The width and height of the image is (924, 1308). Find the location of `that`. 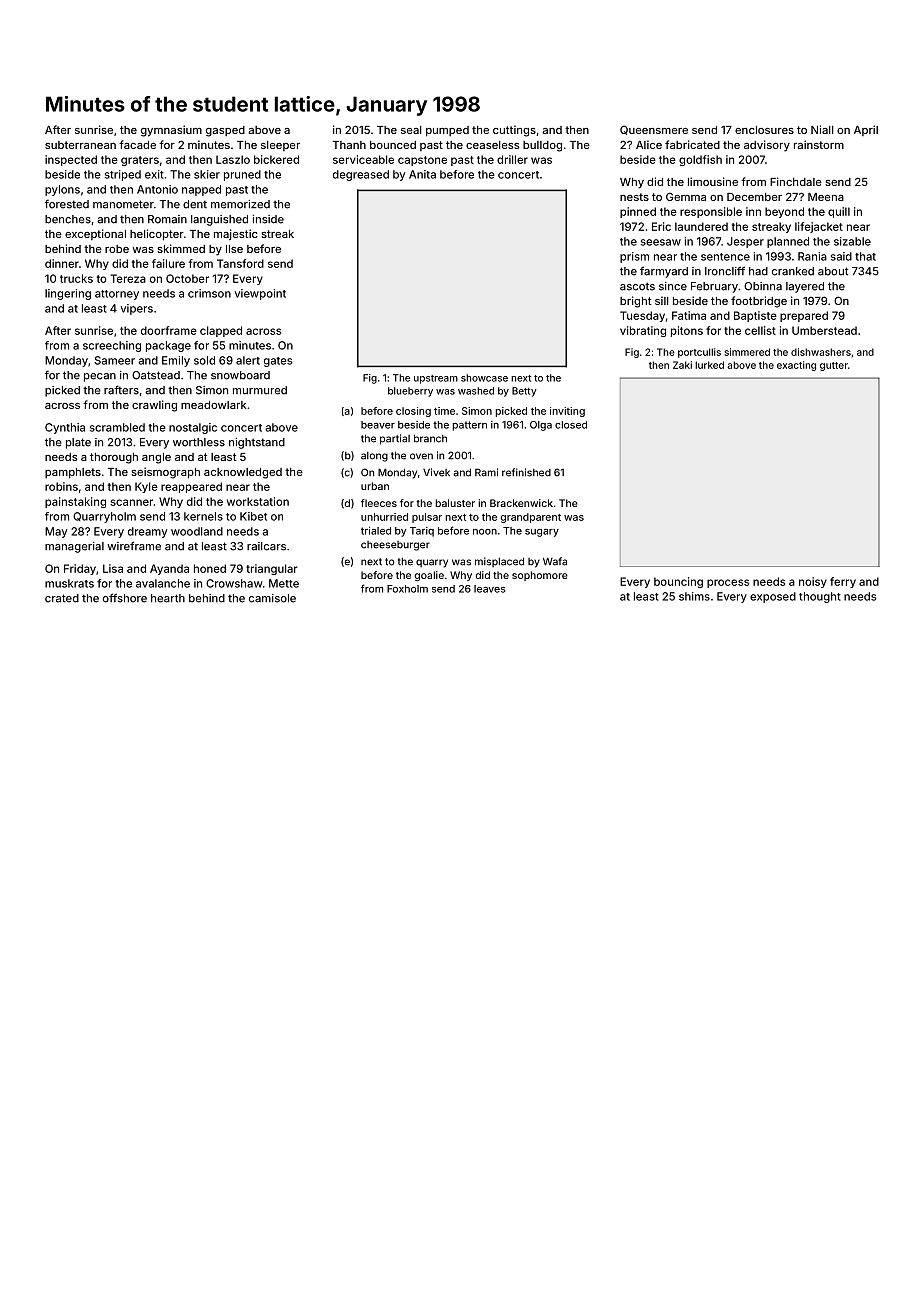

that is located at coordinates (865, 256).
